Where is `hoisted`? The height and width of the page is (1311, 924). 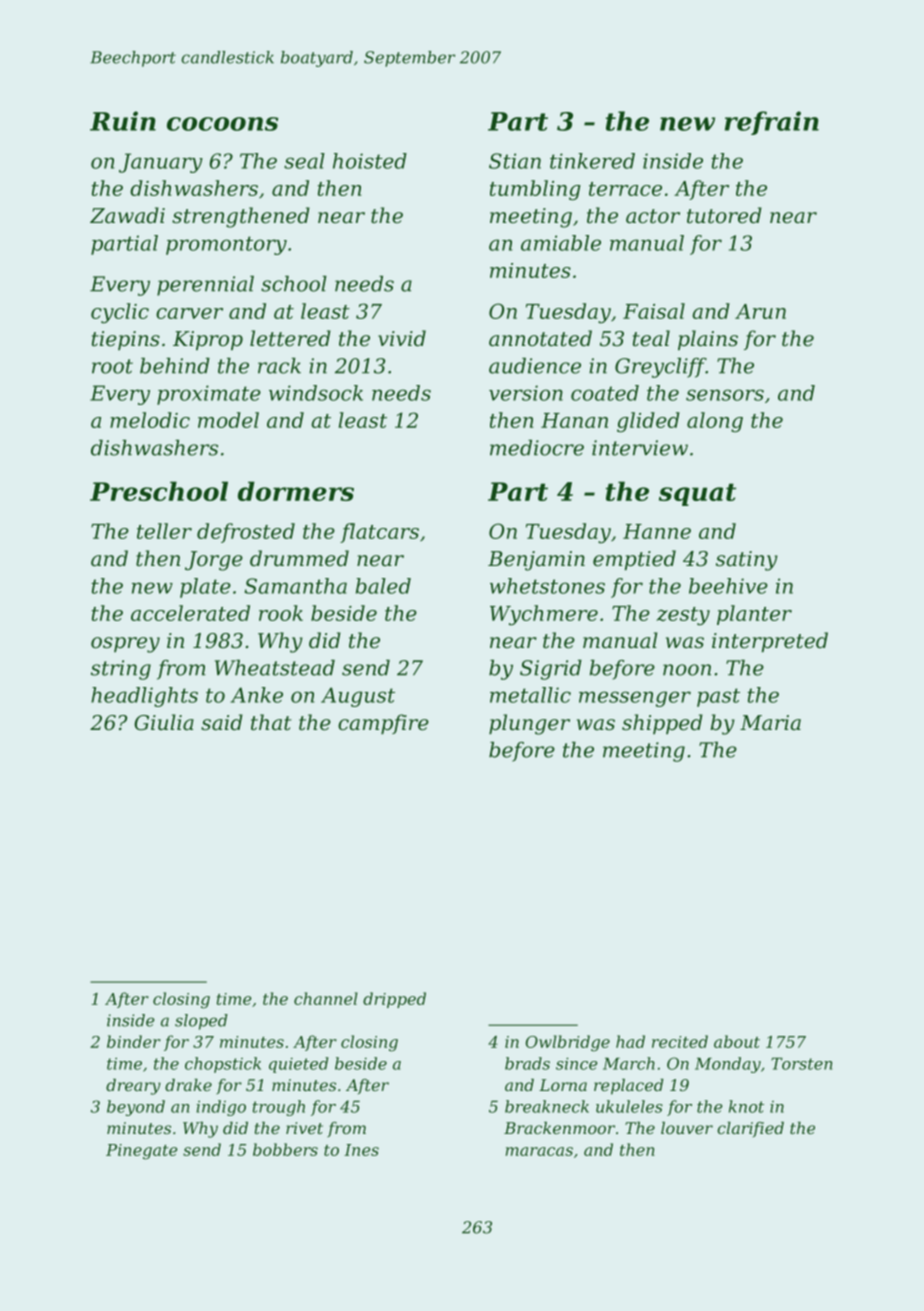 hoisted is located at coordinates (370, 161).
